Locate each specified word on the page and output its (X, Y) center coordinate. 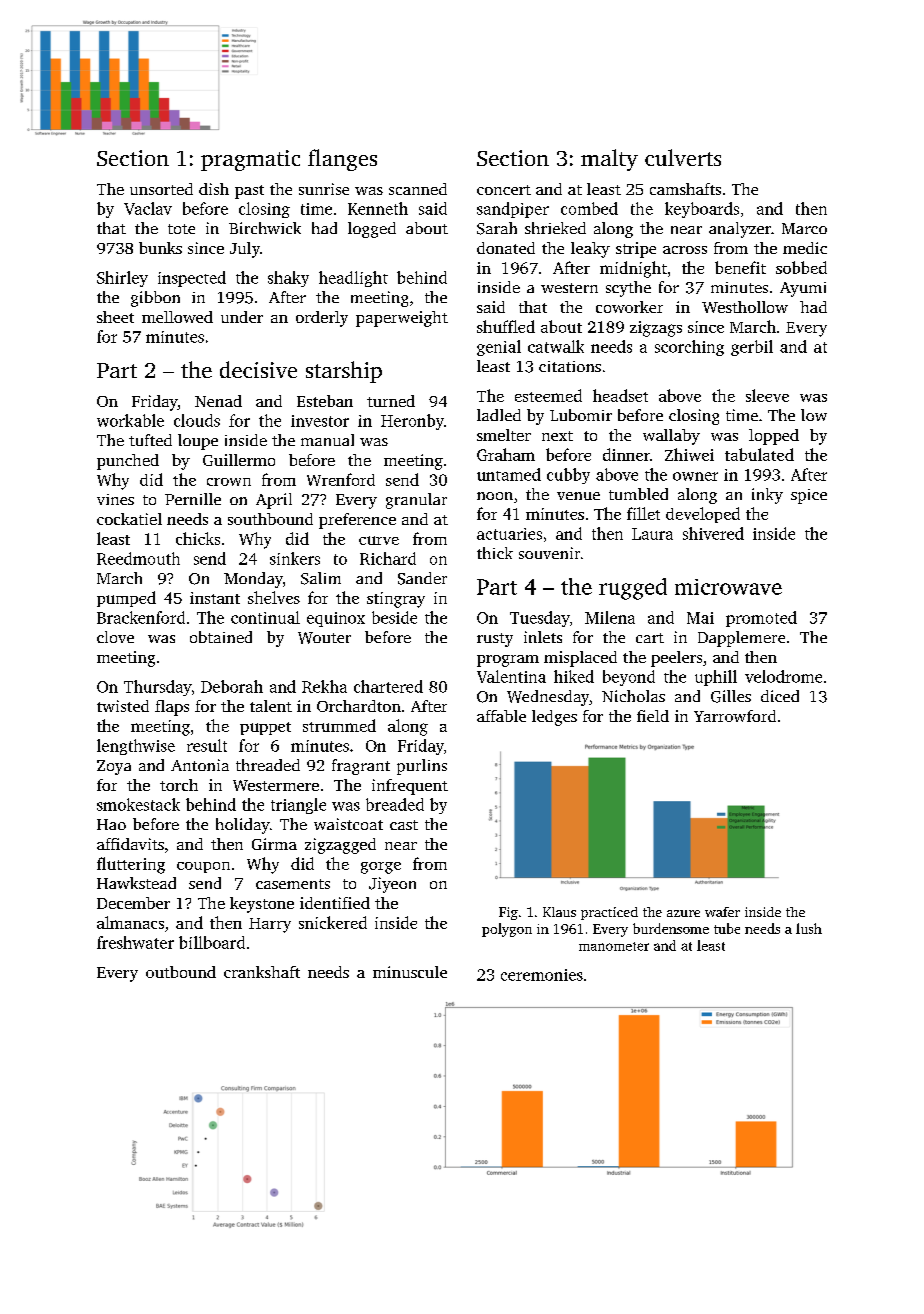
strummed (339, 725)
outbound (181, 972)
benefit (740, 267)
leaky (590, 250)
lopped (774, 437)
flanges (342, 160)
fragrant (361, 767)
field (653, 716)
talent (271, 706)
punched (128, 462)
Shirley (122, 279)
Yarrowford (735, 716)
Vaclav (148, 208)
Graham (506, 454)
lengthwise (136, 747)
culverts (683, 157)
